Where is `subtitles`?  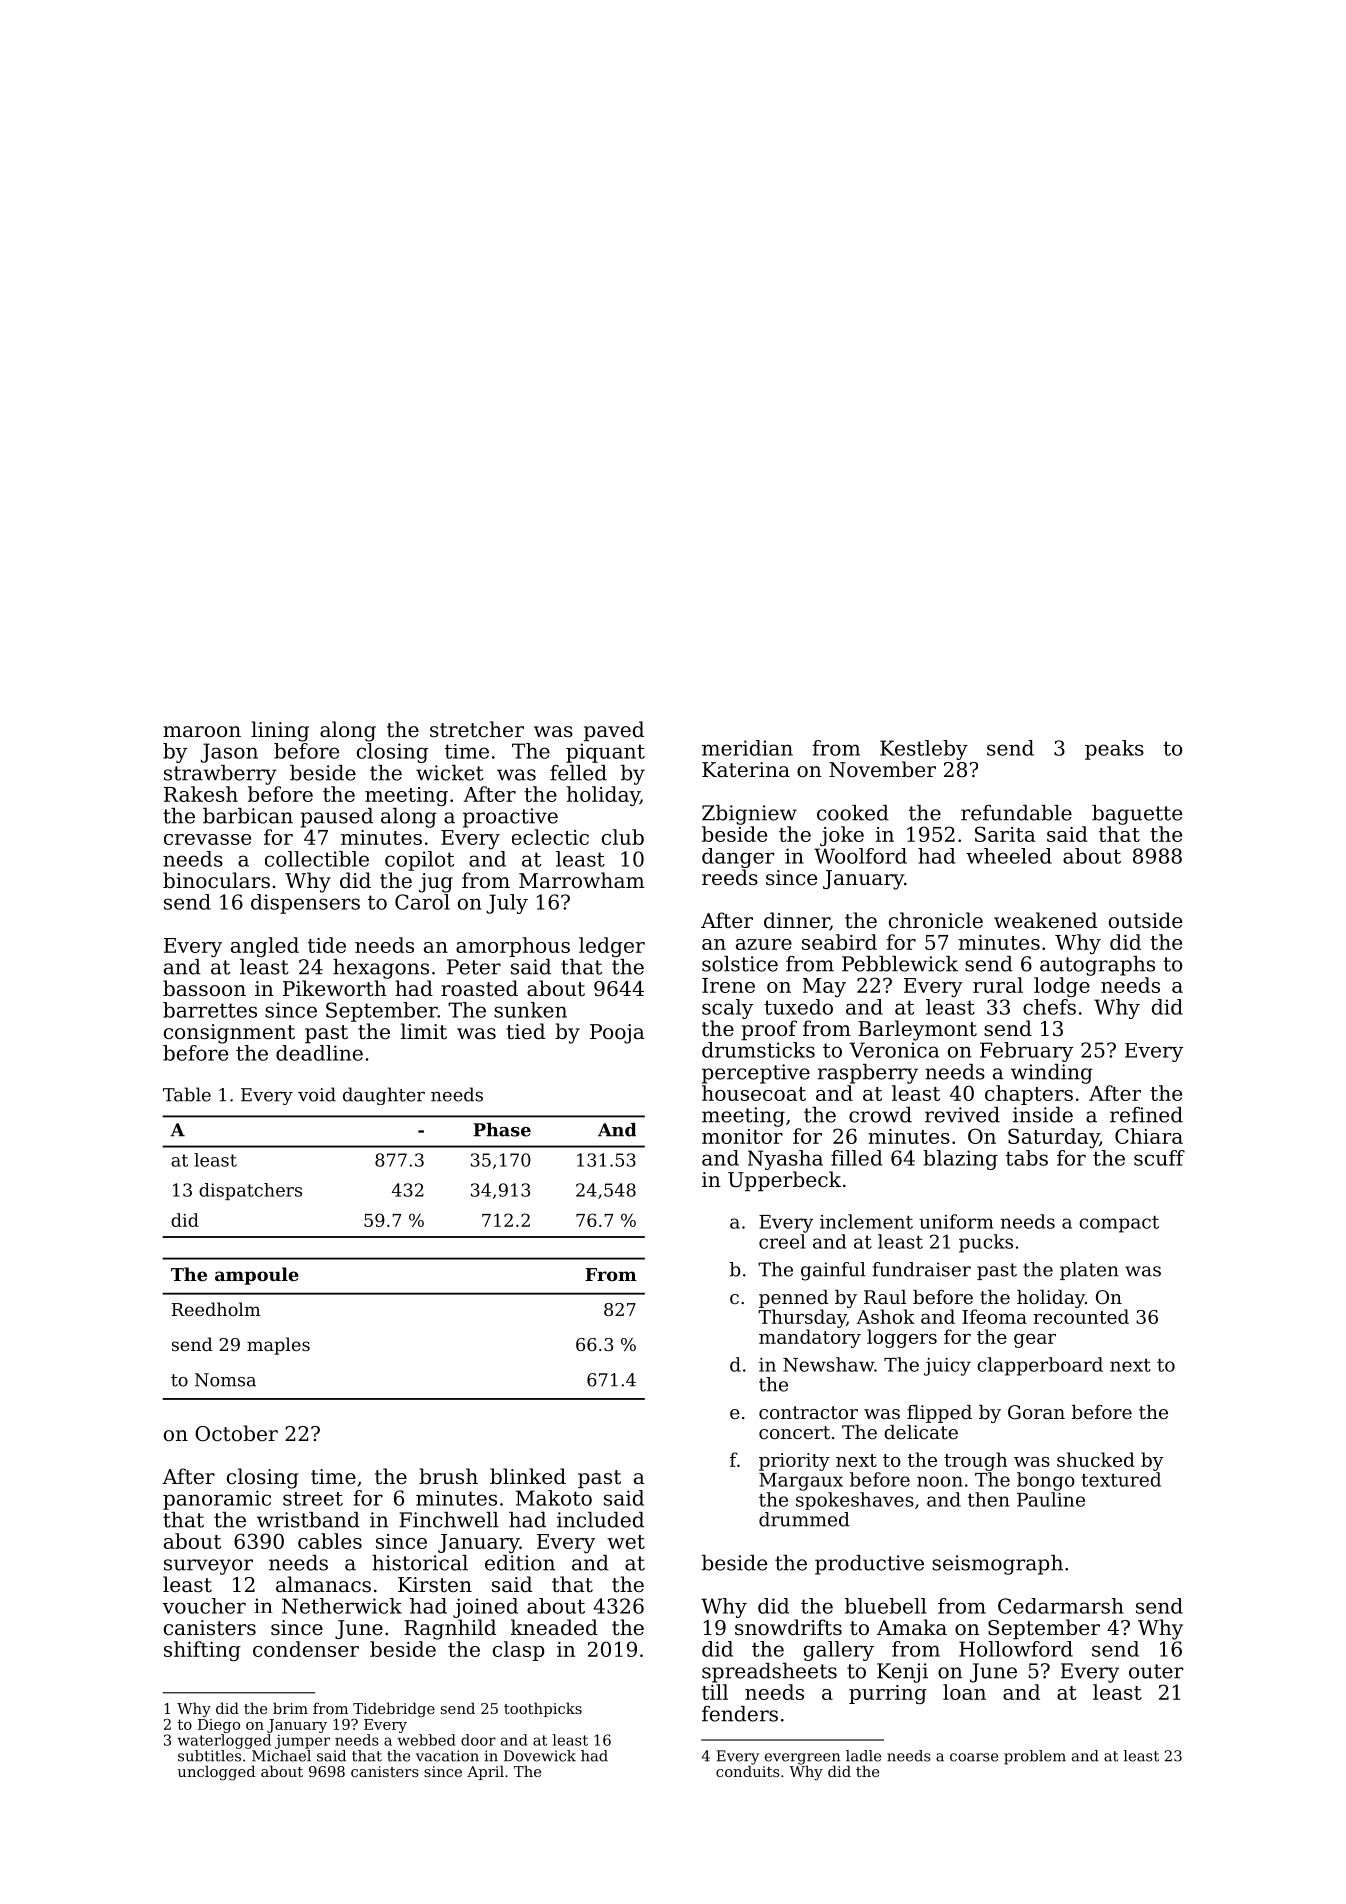 subtitles is located at coordinates (209, 1756).
